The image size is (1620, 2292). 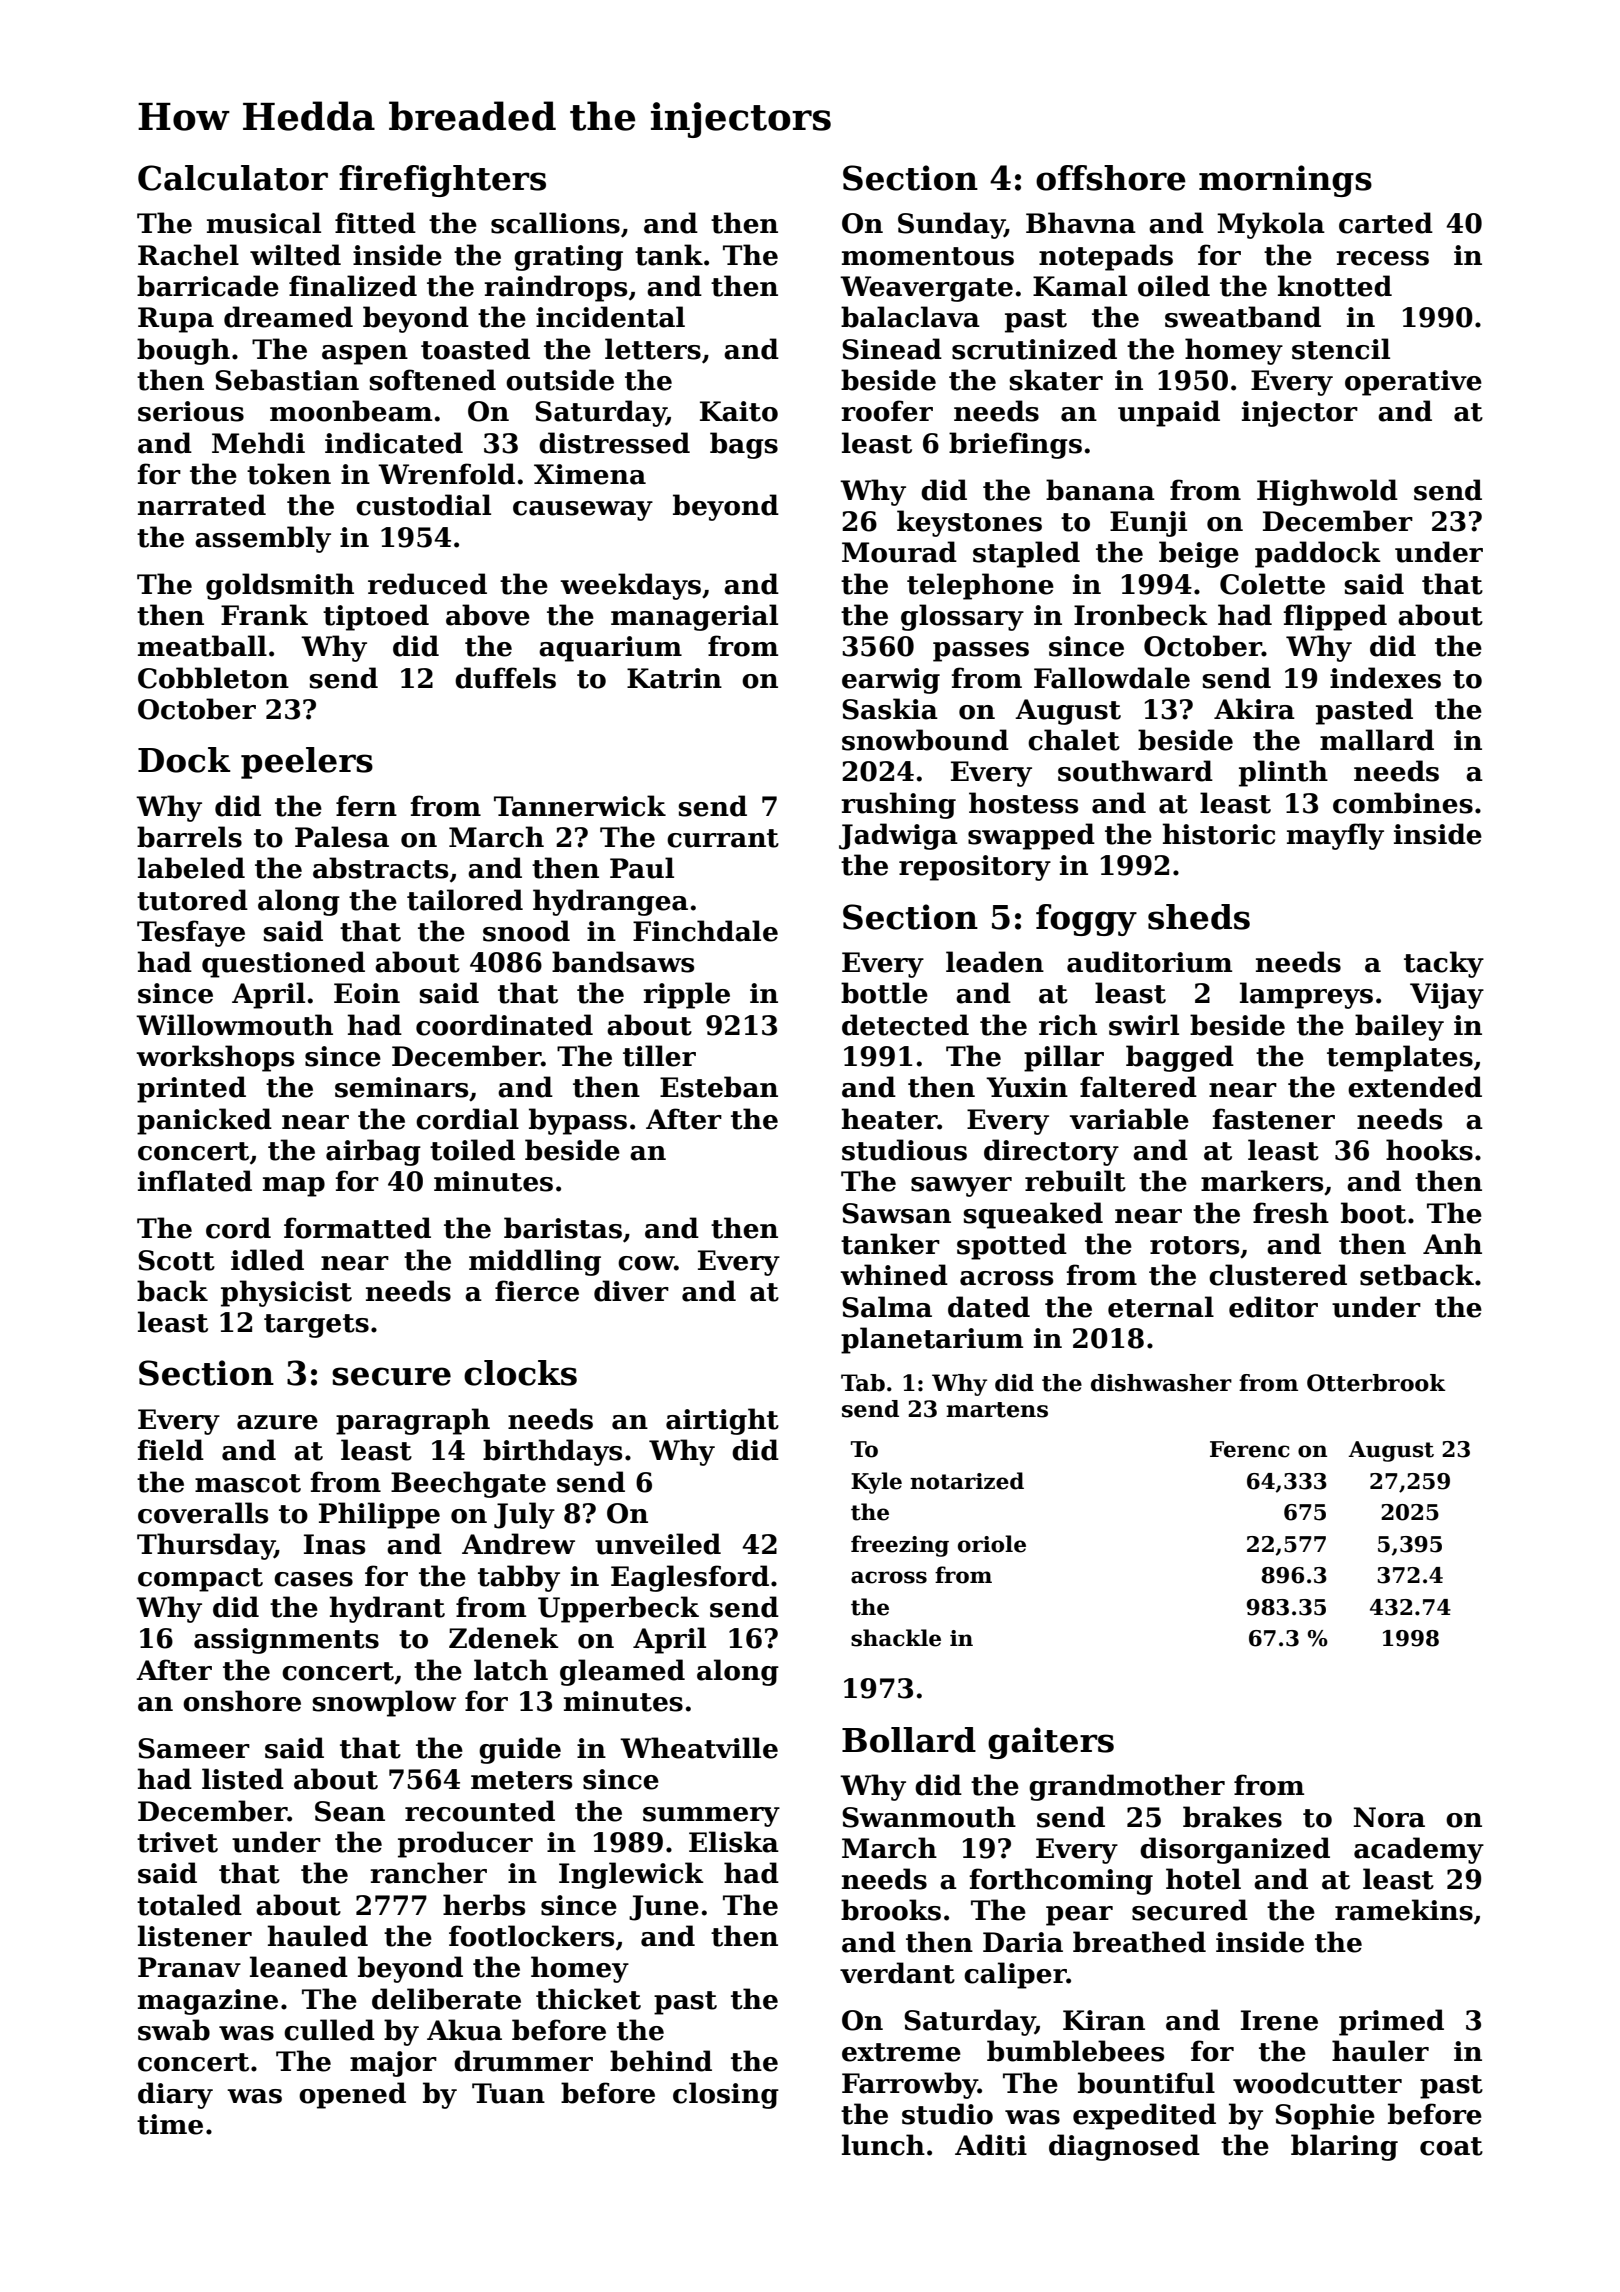 I want to click on Mourad, so click(x=899, y=552).
